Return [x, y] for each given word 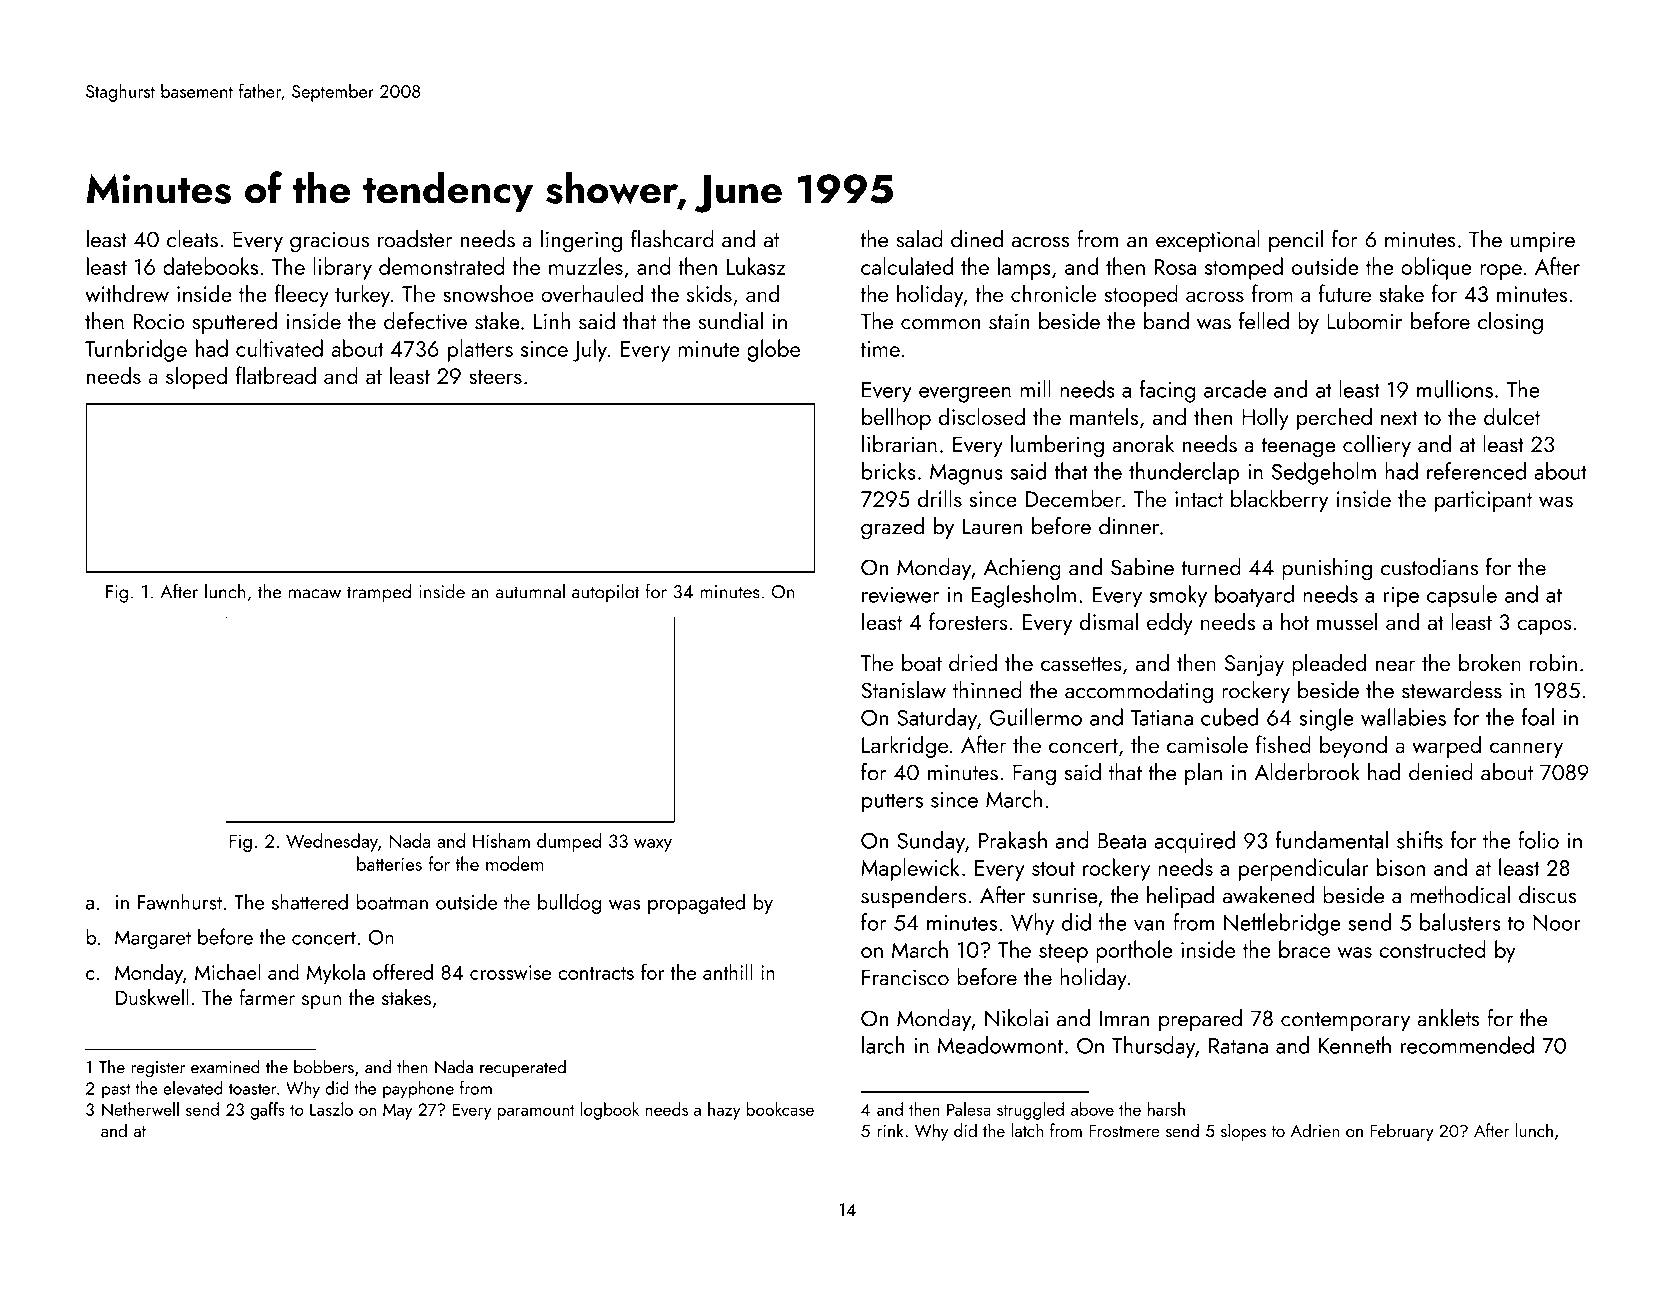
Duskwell [152, 997]
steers [495, 377]
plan [1203, 774]
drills [940, 498]
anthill [727, 972]
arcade [1235, 389]
